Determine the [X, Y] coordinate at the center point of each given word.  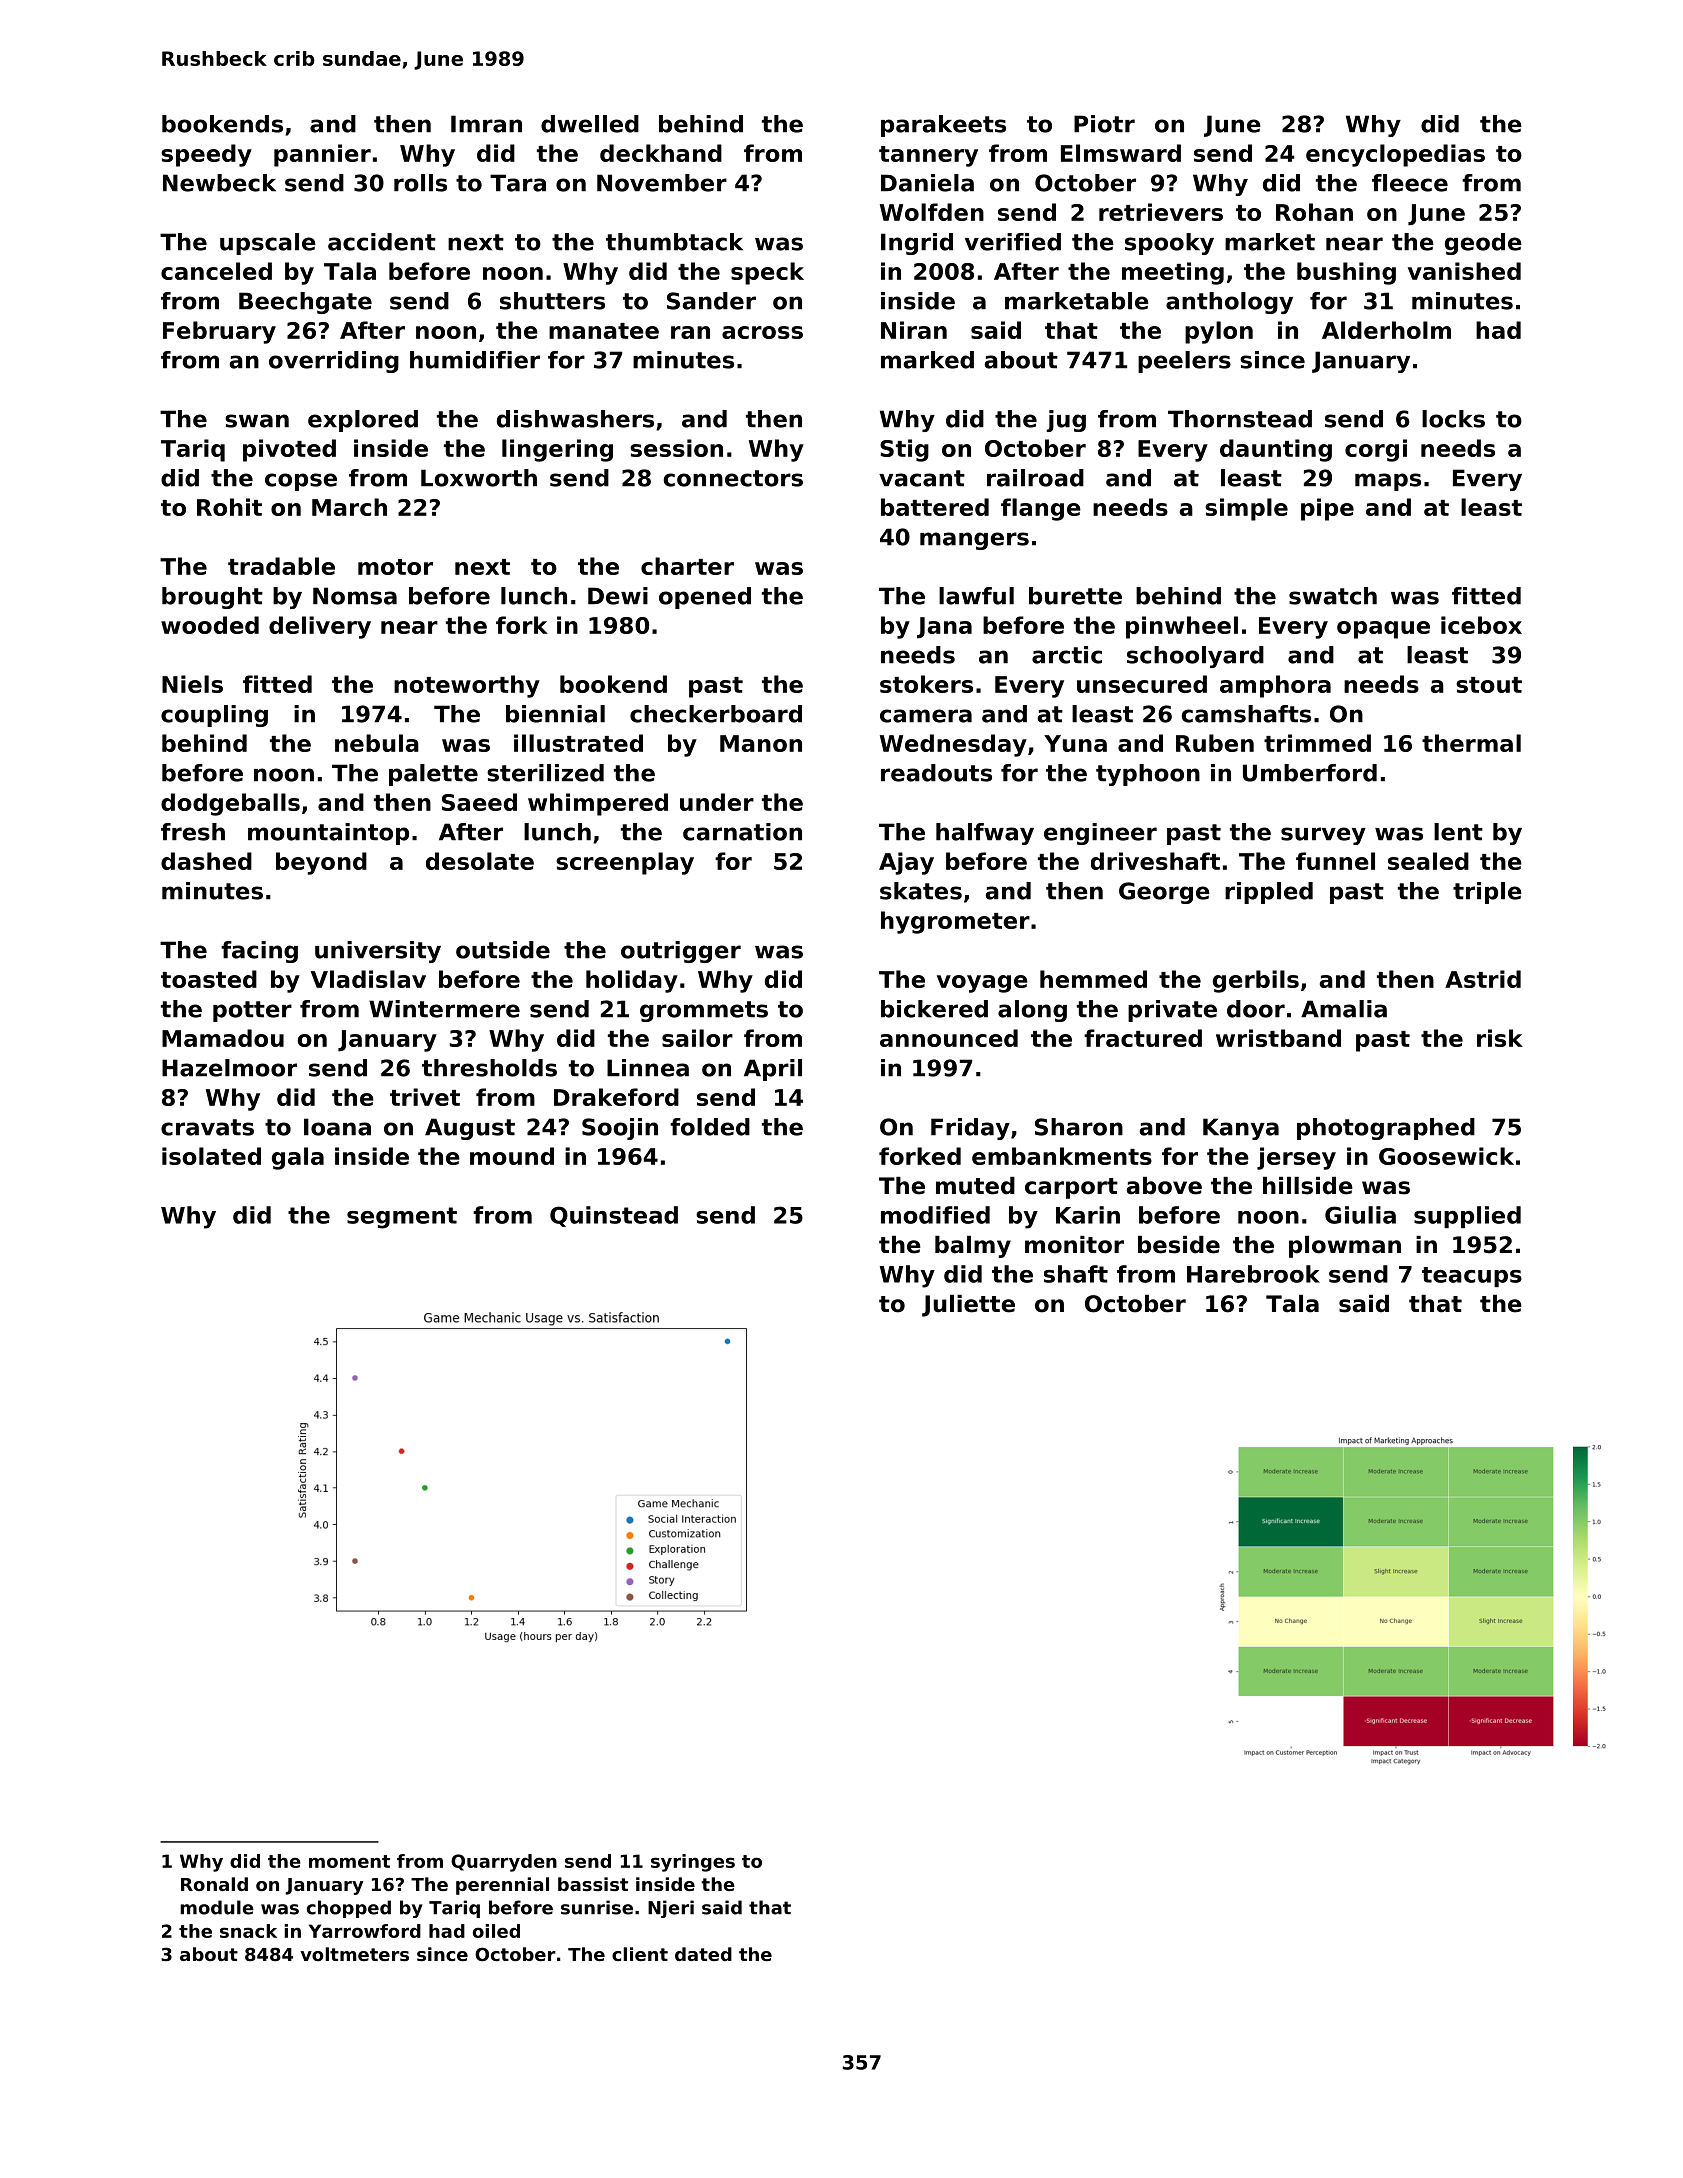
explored [363, 421]
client [640, 1954]
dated [703, 1954]
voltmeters [354, 1954]
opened [705, 598]
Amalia [1344, 1009]
